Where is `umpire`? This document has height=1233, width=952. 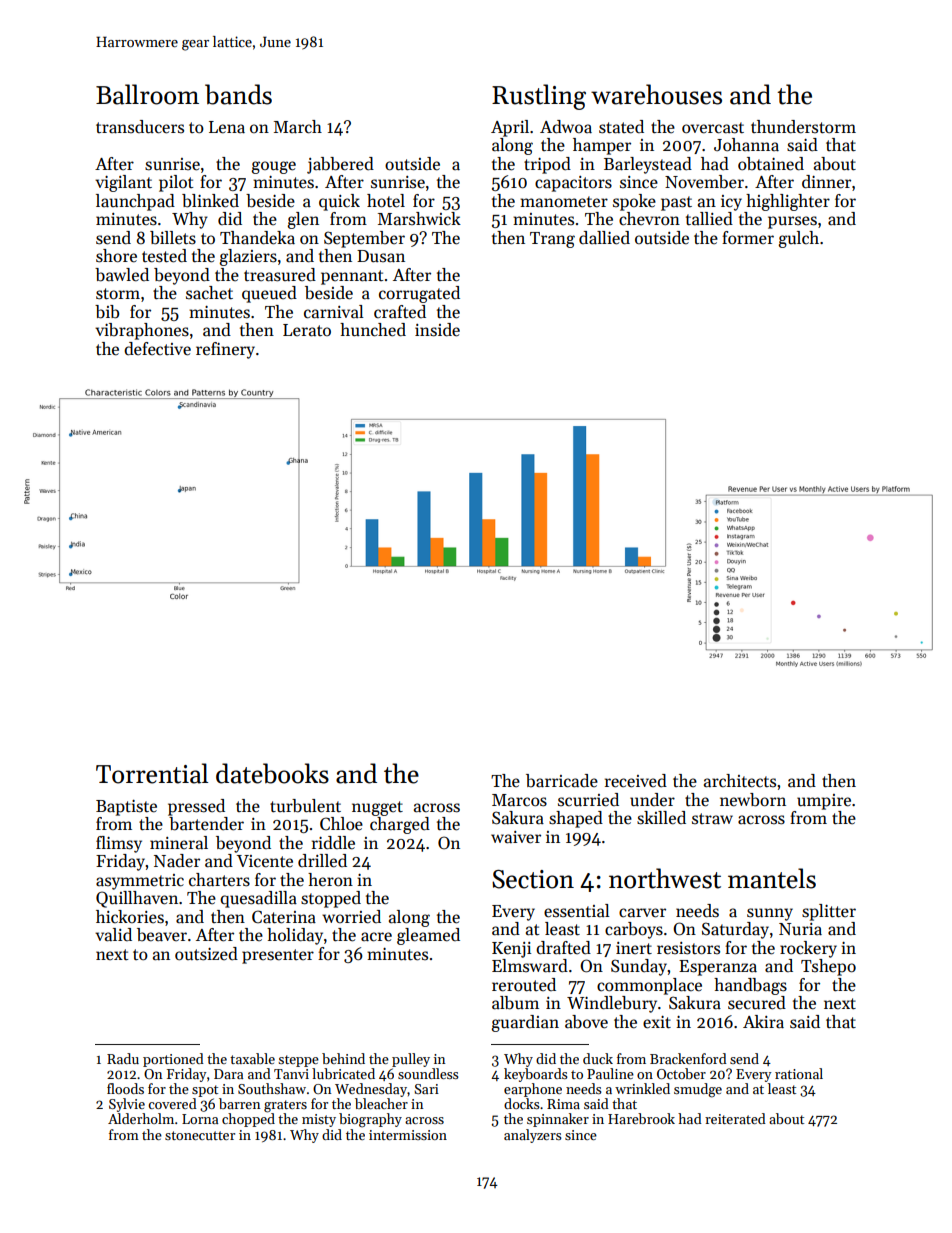
umpire is located at coordinates (824, 802).
